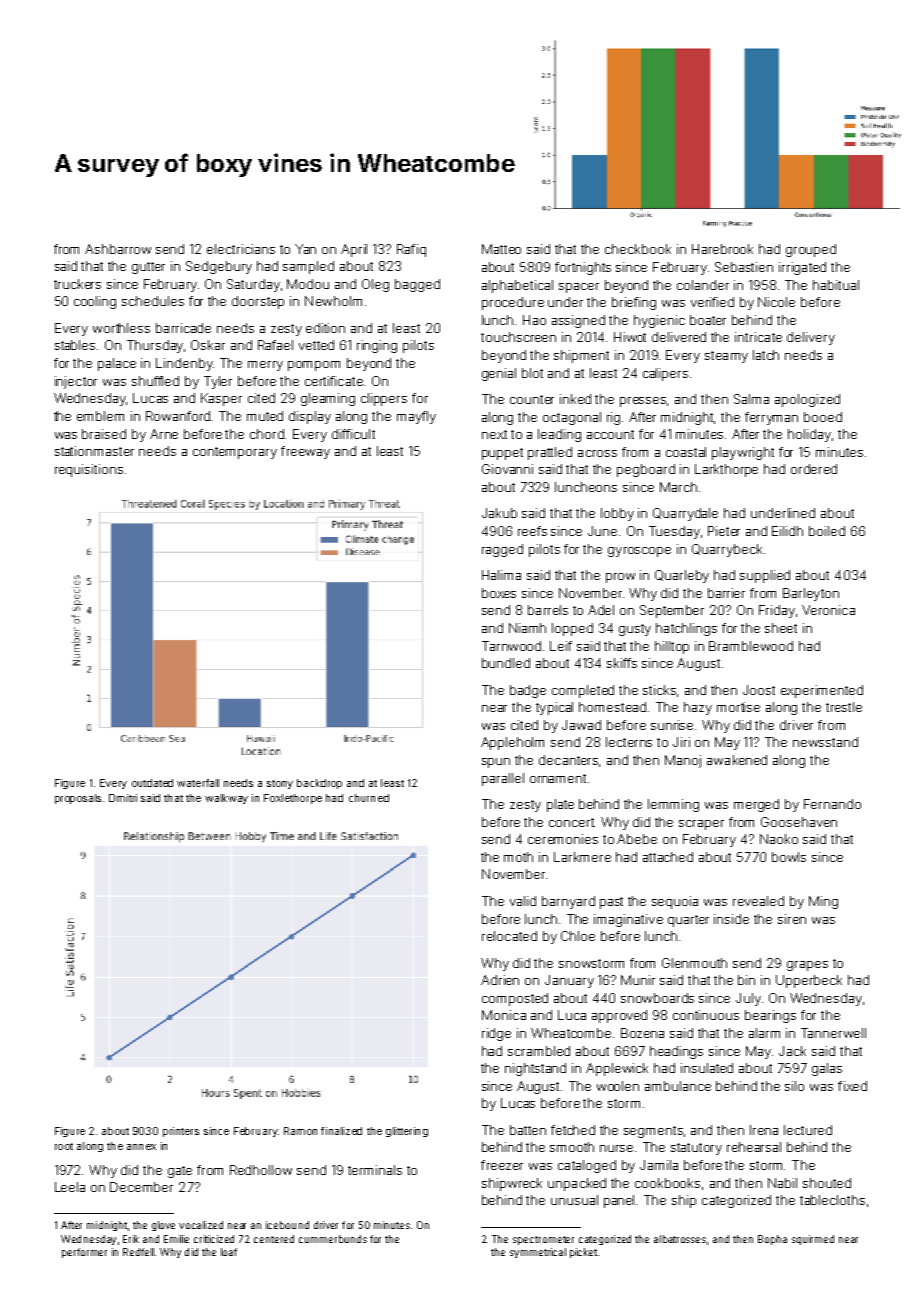  I want to click on delivery, so click(811, 338).
